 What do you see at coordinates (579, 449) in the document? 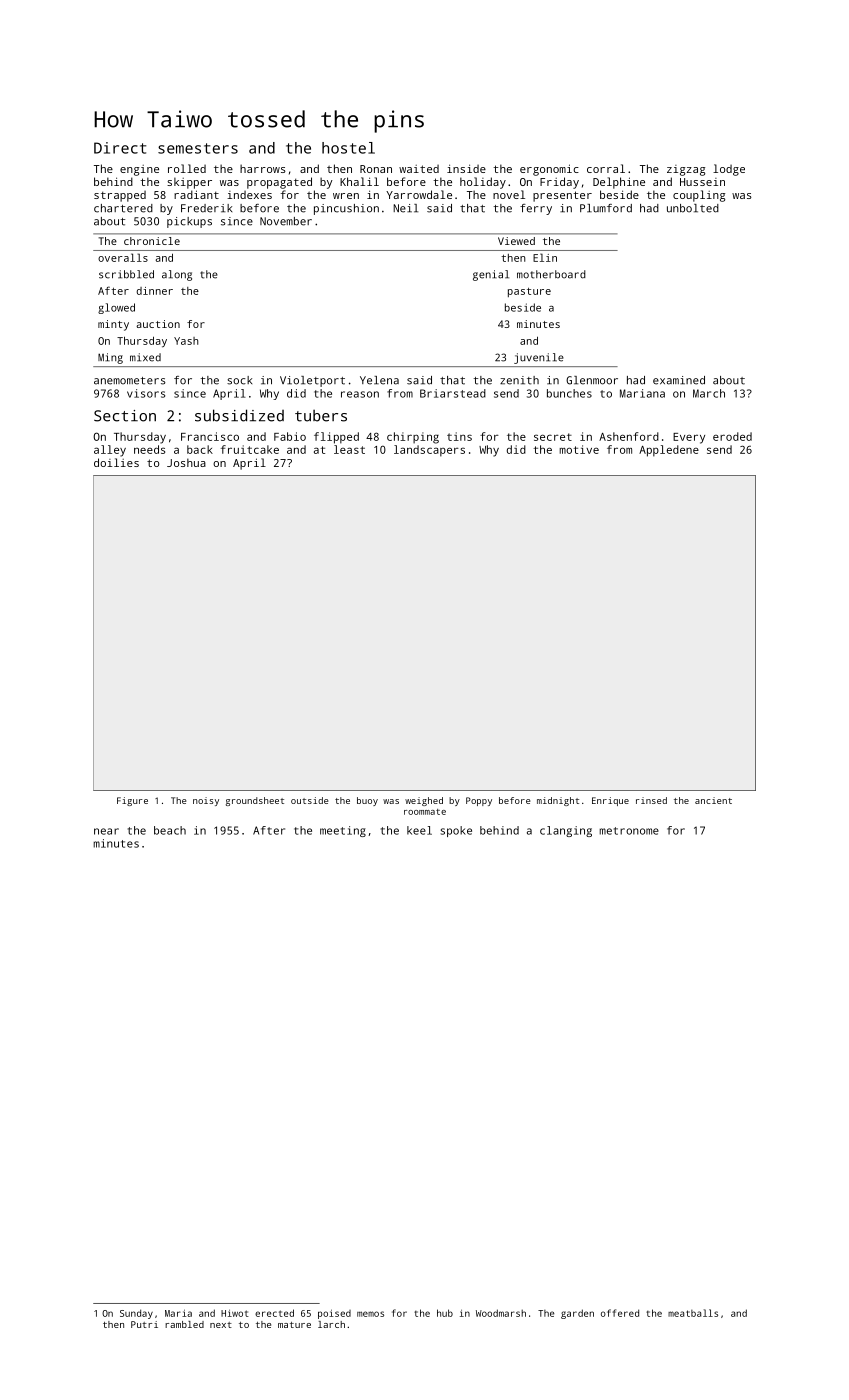
I see `motive` at bounding box center [579, 449].
